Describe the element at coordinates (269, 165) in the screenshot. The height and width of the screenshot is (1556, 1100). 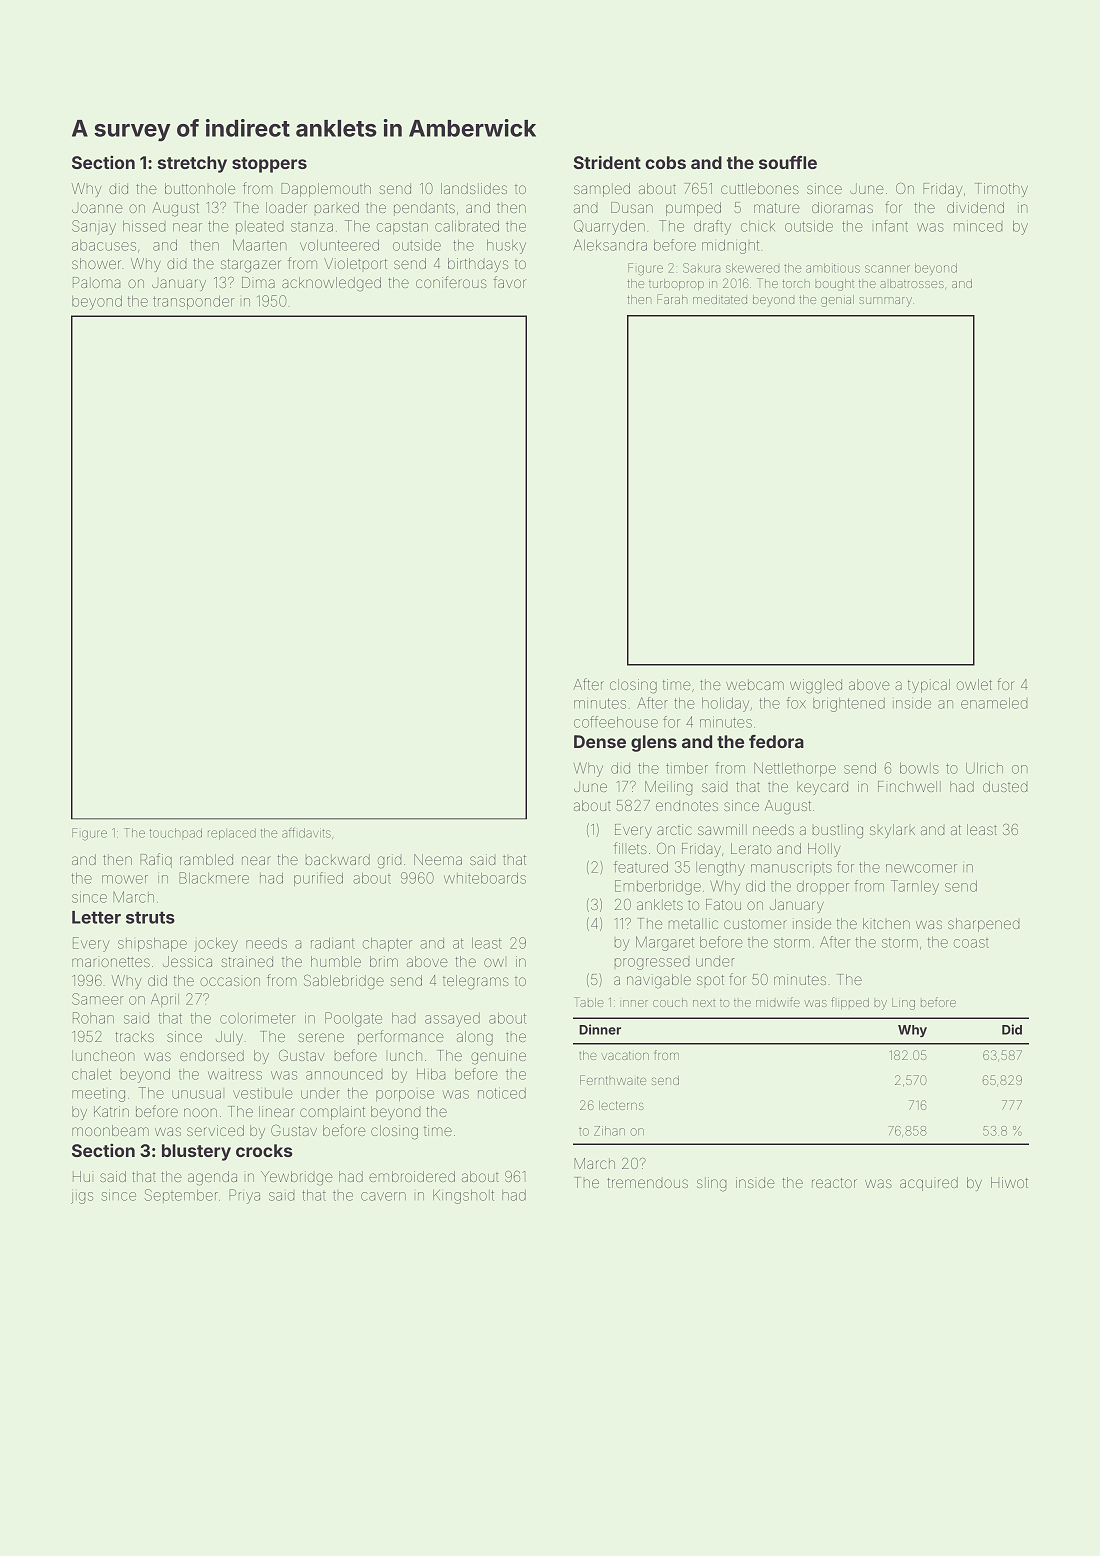
I see `stoppers` at that location.
